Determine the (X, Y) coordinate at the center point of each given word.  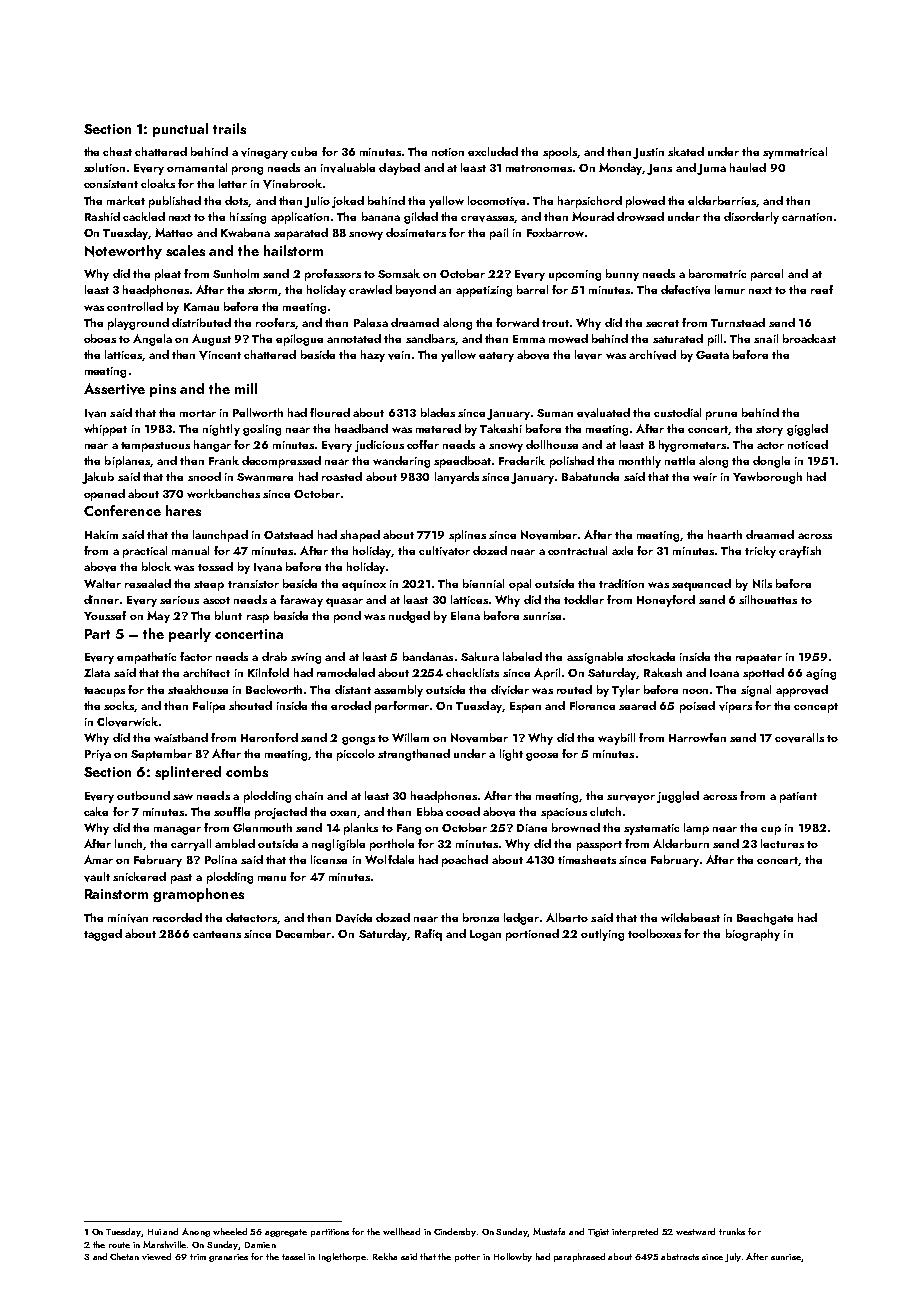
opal (520, 585)
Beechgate (765, 919)
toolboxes (654, 933)
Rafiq (428, 935)
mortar (198, 413)
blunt (228, 615)
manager (177, 830)
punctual (180, 130)
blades (438, 412)
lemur (730, 289)
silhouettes (768, 599)
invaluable (348, 168)
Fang (409, 829)
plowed (645, 202)
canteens (217, 934)
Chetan (124, 1256)
